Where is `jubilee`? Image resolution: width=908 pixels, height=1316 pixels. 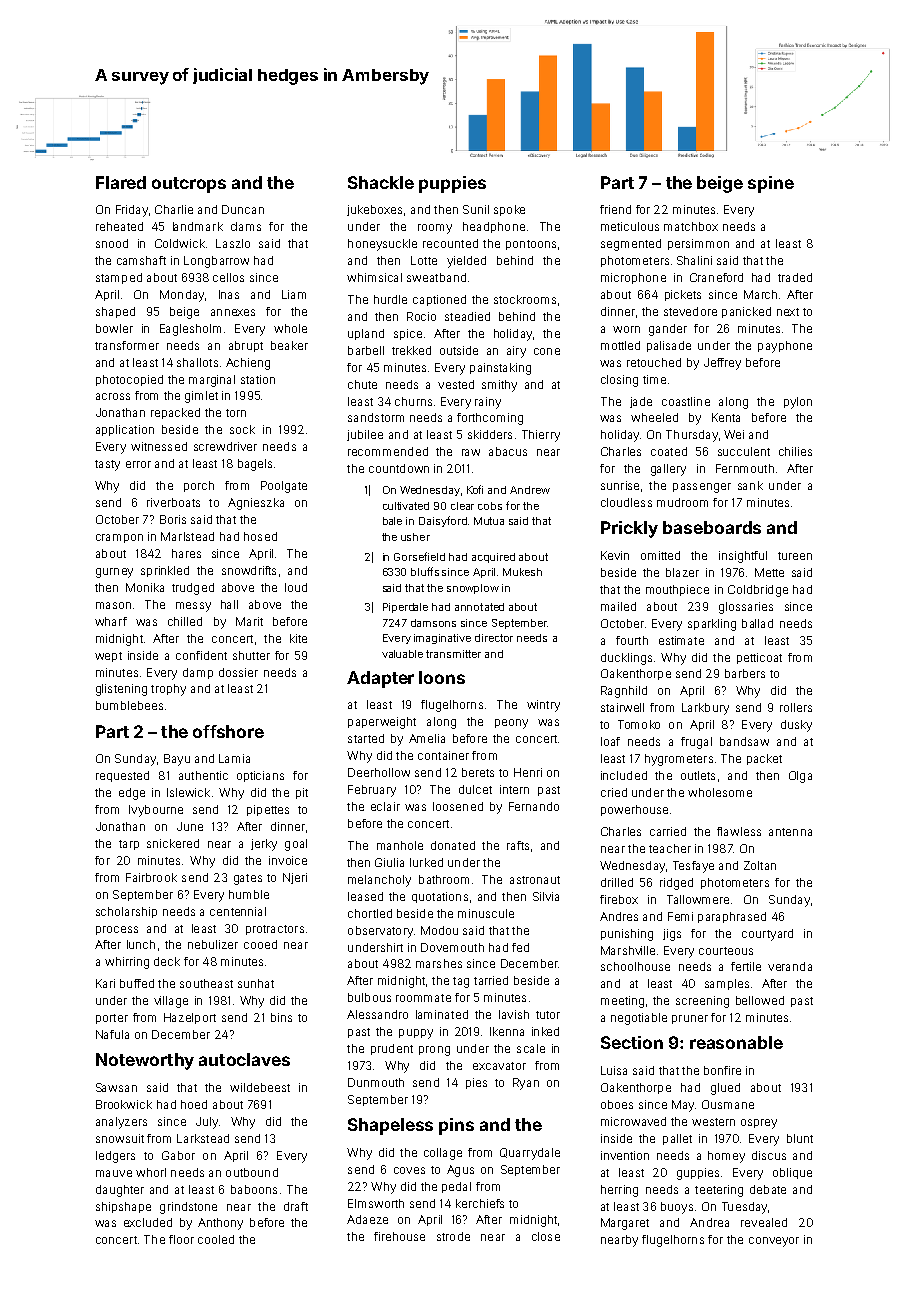
jubilee is located at coordinates (365, 435).
